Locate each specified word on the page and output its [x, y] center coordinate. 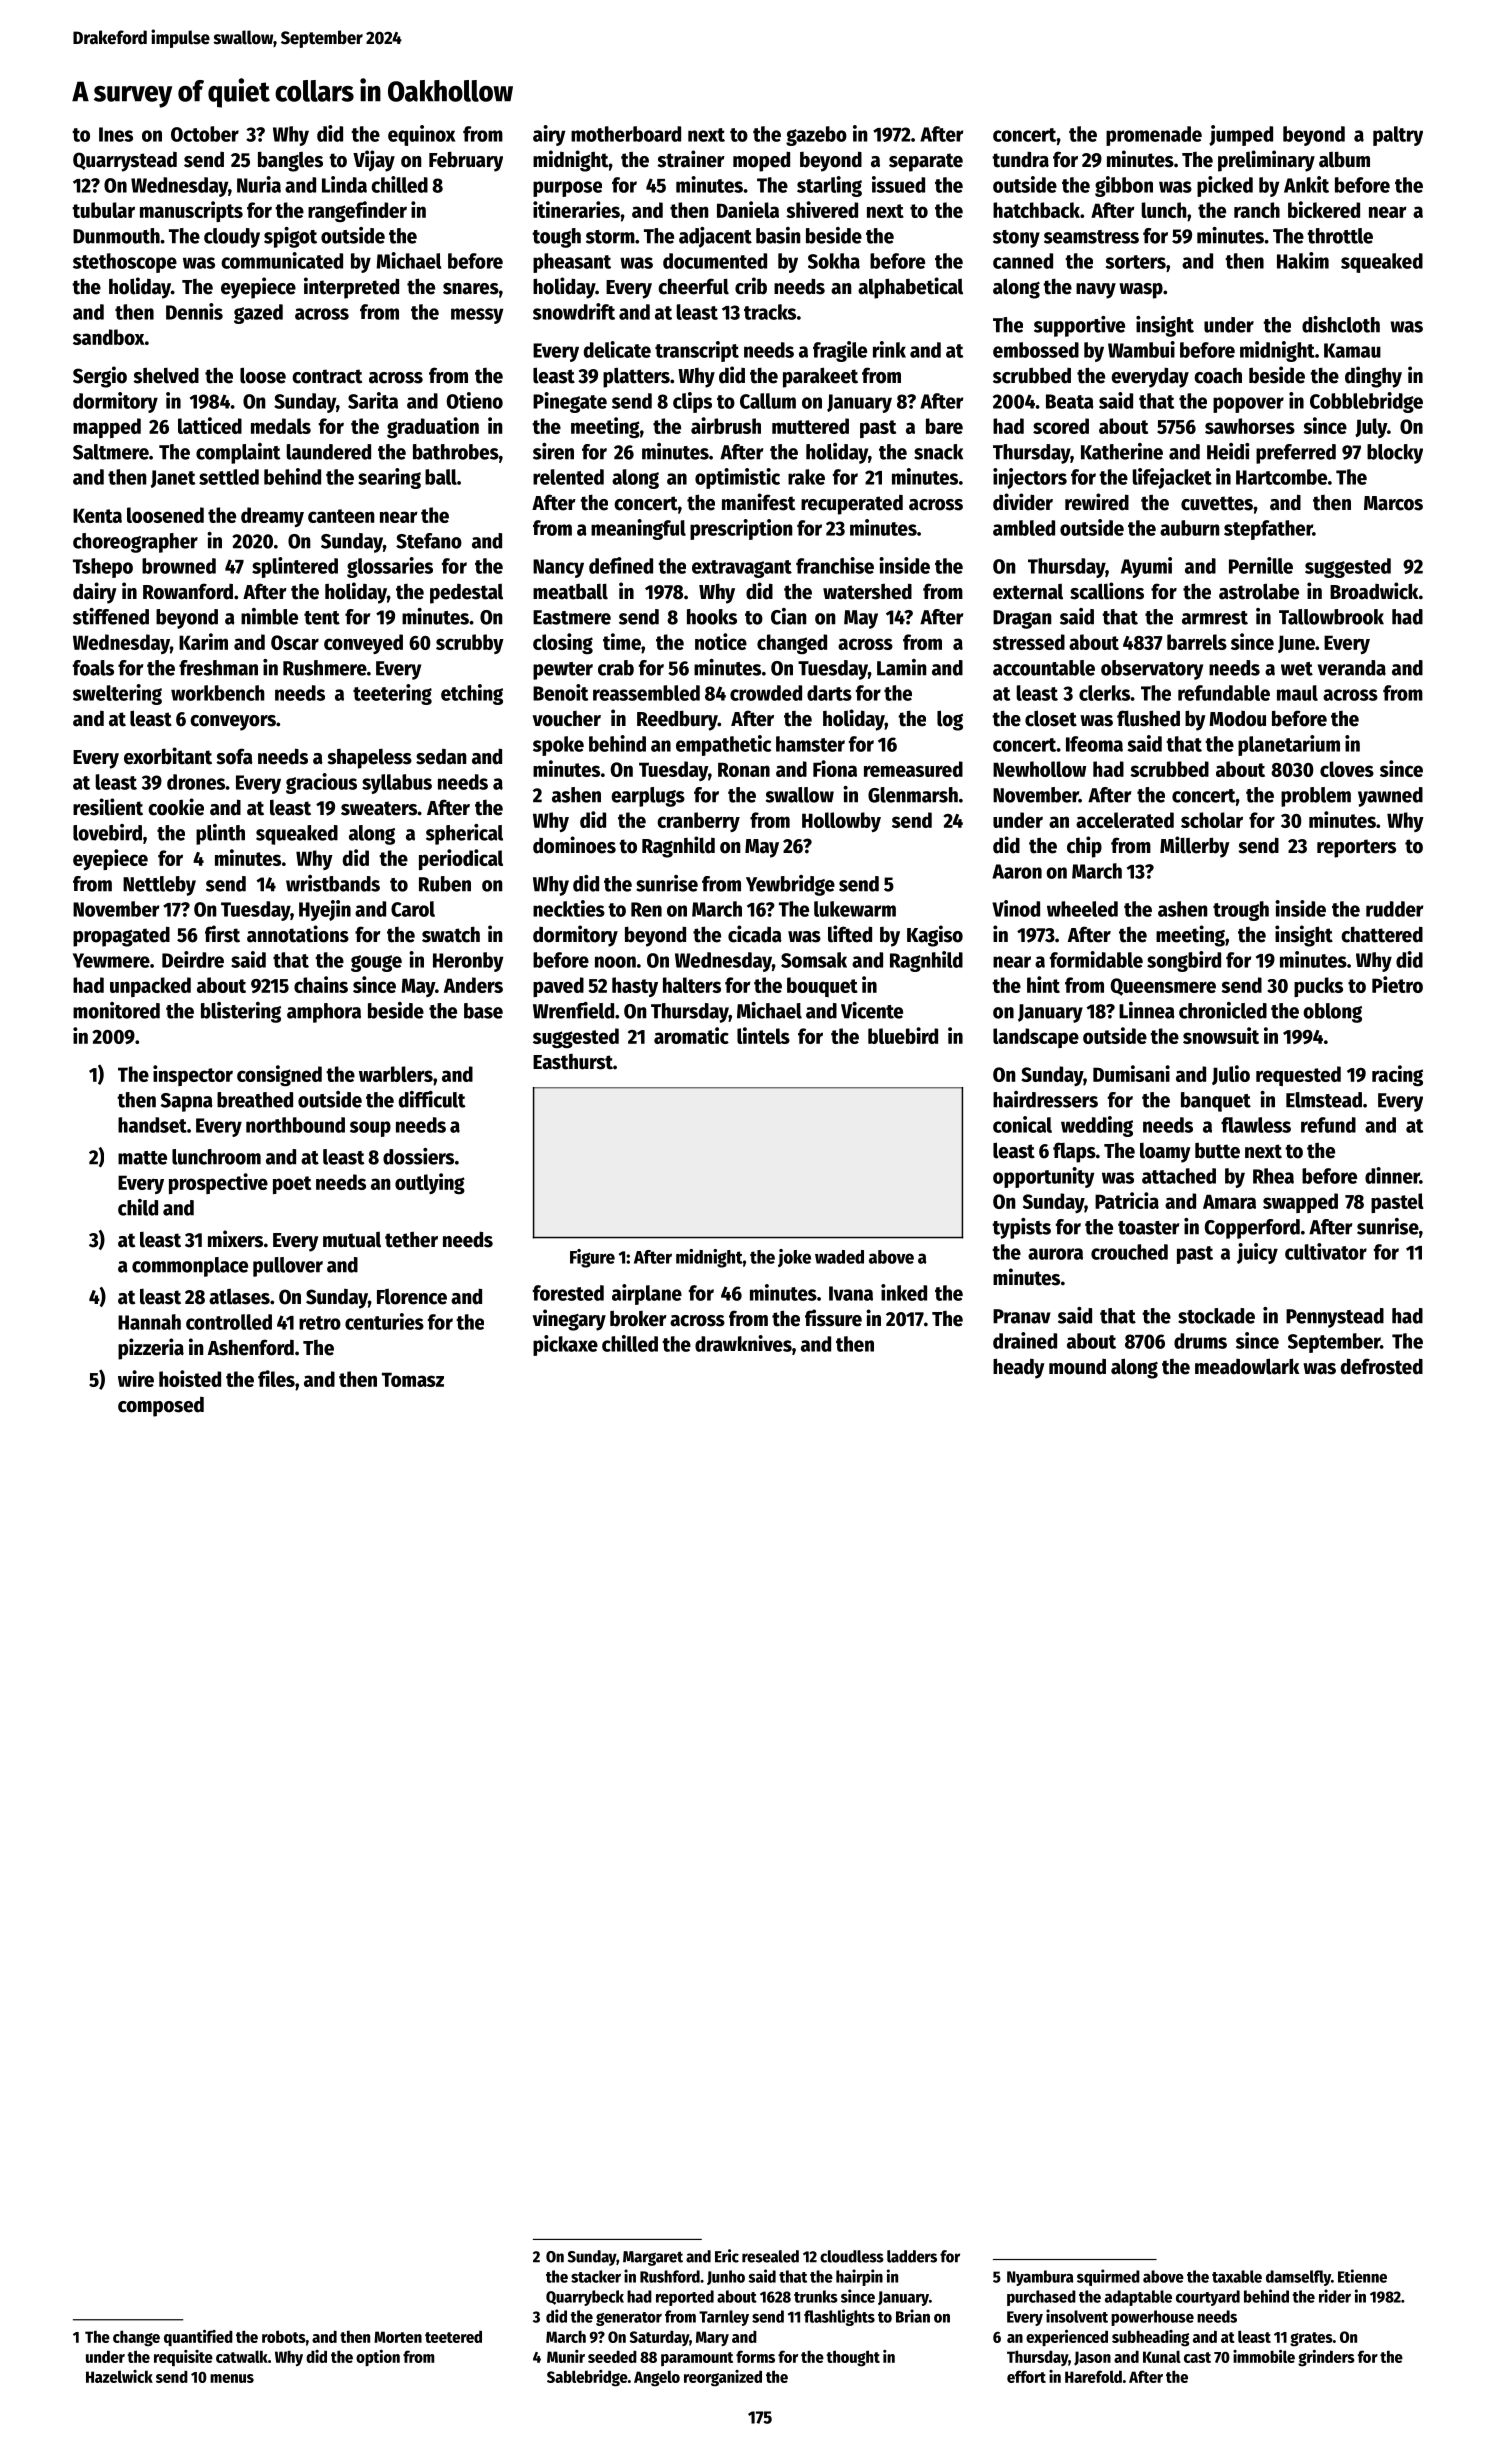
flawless [1256, 1125]
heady [1019, 1368]
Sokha [834, 261]
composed [161, 1406]
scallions [1107, 591]
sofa [234, 756]
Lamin [902, 667]
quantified [198, 2338]
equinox [422, 135]
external [1028, 592]
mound [1077, 1367]
